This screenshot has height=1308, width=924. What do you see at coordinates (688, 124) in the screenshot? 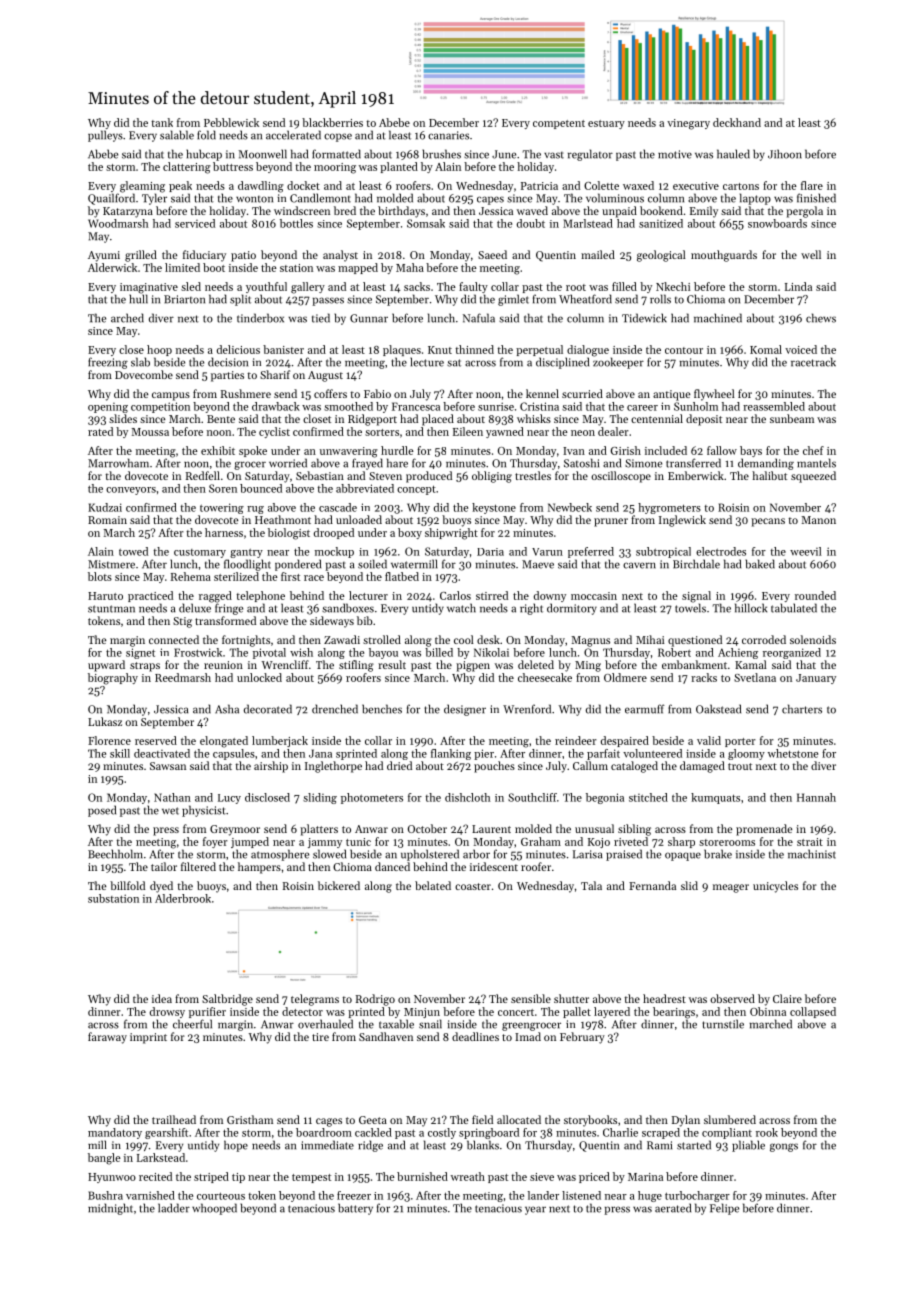
I see `vinegary` at bounding box center [688, 124].
